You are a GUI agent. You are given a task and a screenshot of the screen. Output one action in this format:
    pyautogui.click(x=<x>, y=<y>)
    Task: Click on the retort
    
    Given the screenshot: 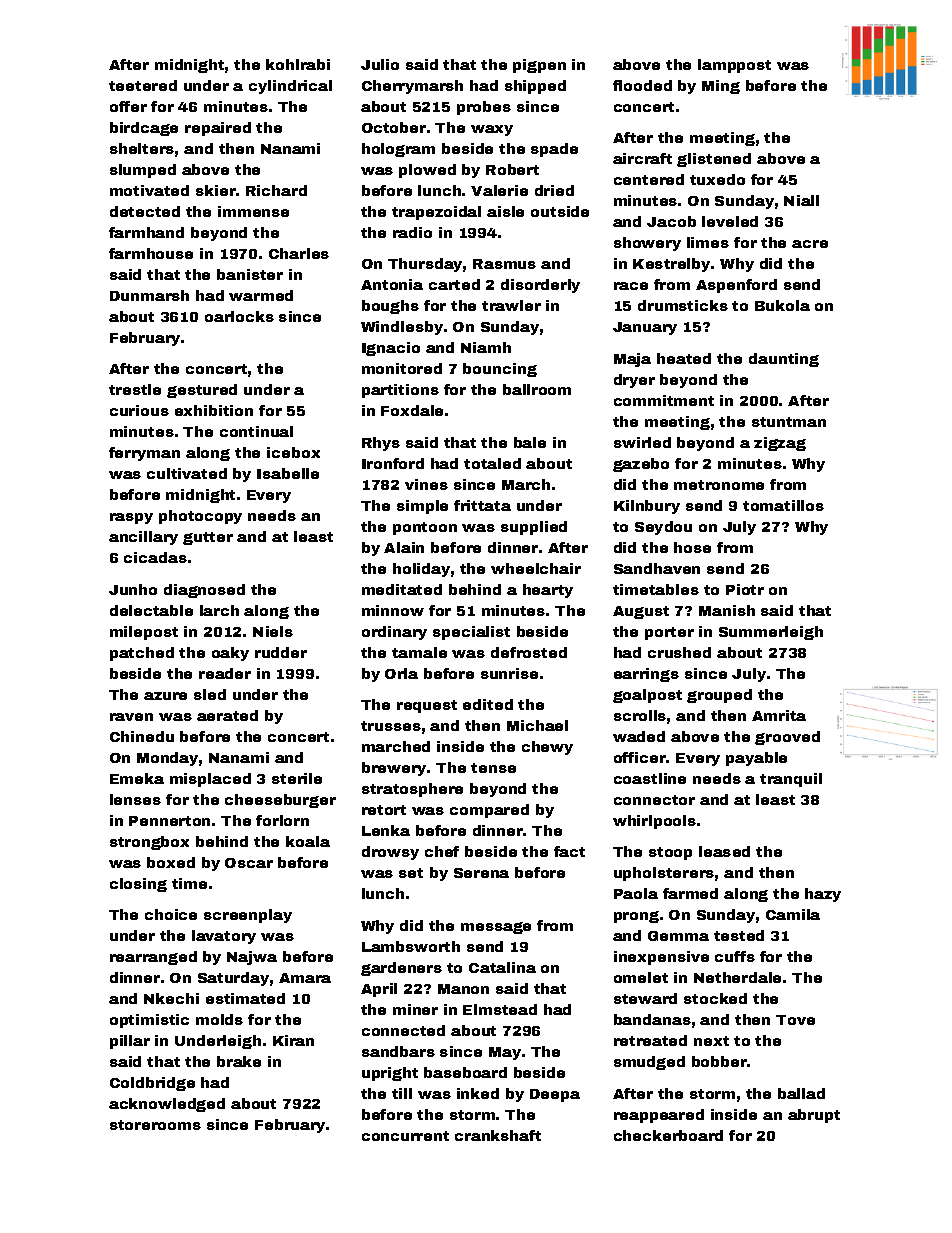 What is the action you would take?
    pyautogui.click(x=384, y=810)
